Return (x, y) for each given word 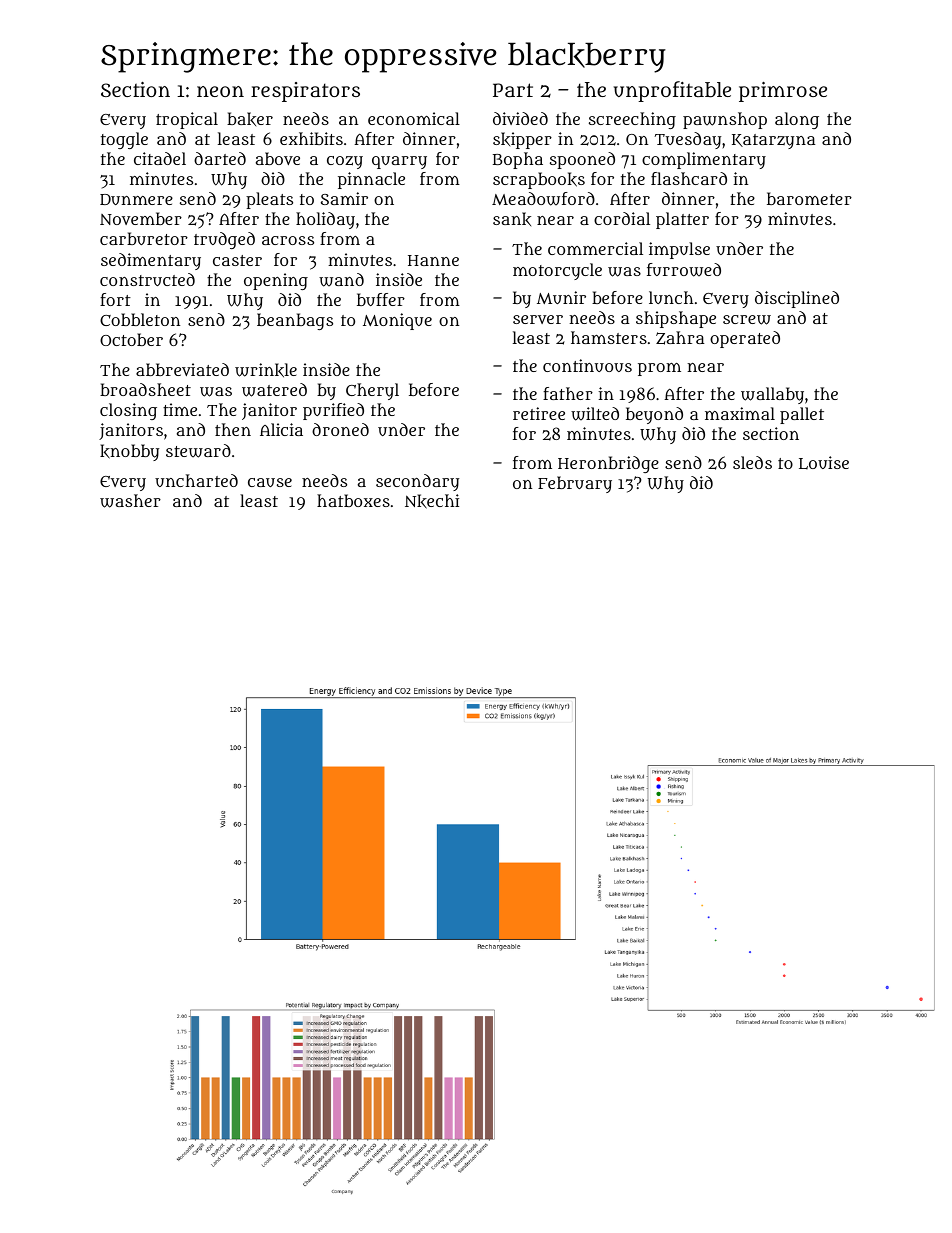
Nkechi (432, 501)
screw (747, 320)
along (797, 120)
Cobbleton (140, 319)
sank (512, 219)
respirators (305, 92)
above (278, 158)
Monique (397, 321)
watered (274, 390)
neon (220, 91)
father (568, 393)
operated (745, 339)
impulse (679, 250)
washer (130, 501)
